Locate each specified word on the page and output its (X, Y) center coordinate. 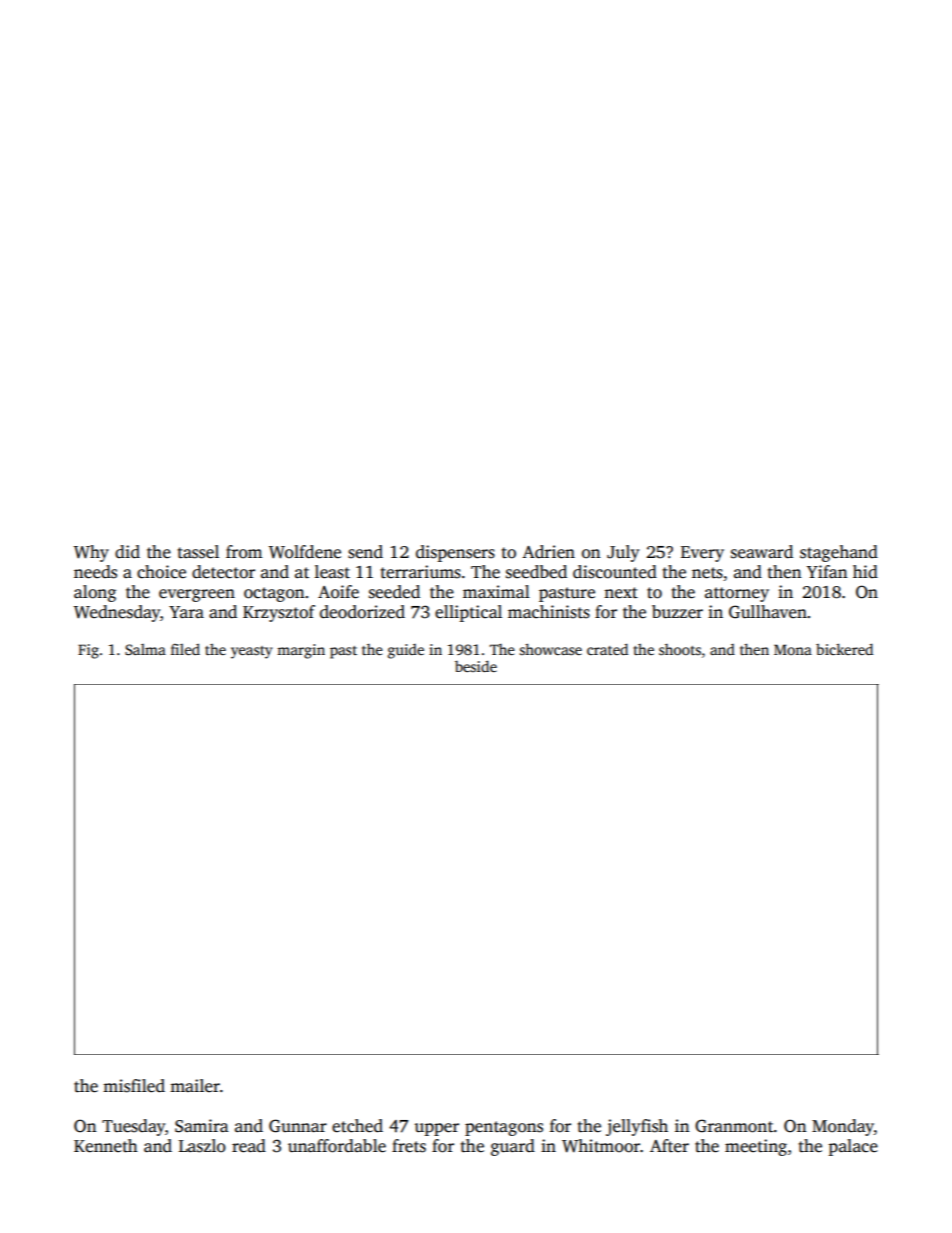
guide (406, 651)
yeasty (251, 652)
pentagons (504, 1128)
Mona (793, 649)
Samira (202, 1126)
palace (853, 1147)
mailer (195, 1086)
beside (476, 666)
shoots (680, 649)
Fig (88, 651)
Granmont (734, 1126)
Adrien (548, 552)
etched (357, 1126)
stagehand (839, 553)
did (127, 552)
